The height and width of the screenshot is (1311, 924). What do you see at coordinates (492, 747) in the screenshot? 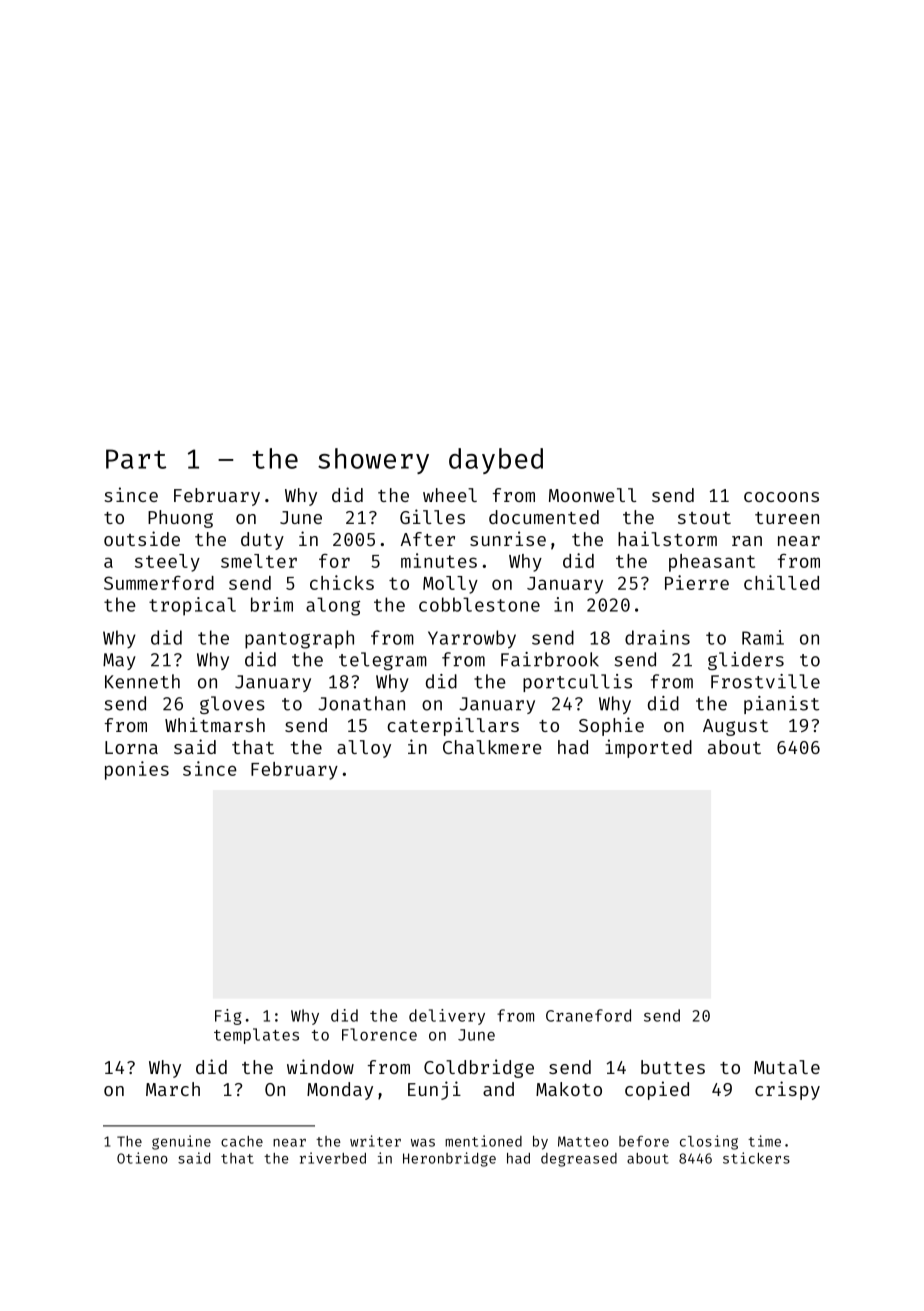
I see `Chalkmere` at bounding box center [492, 747].
